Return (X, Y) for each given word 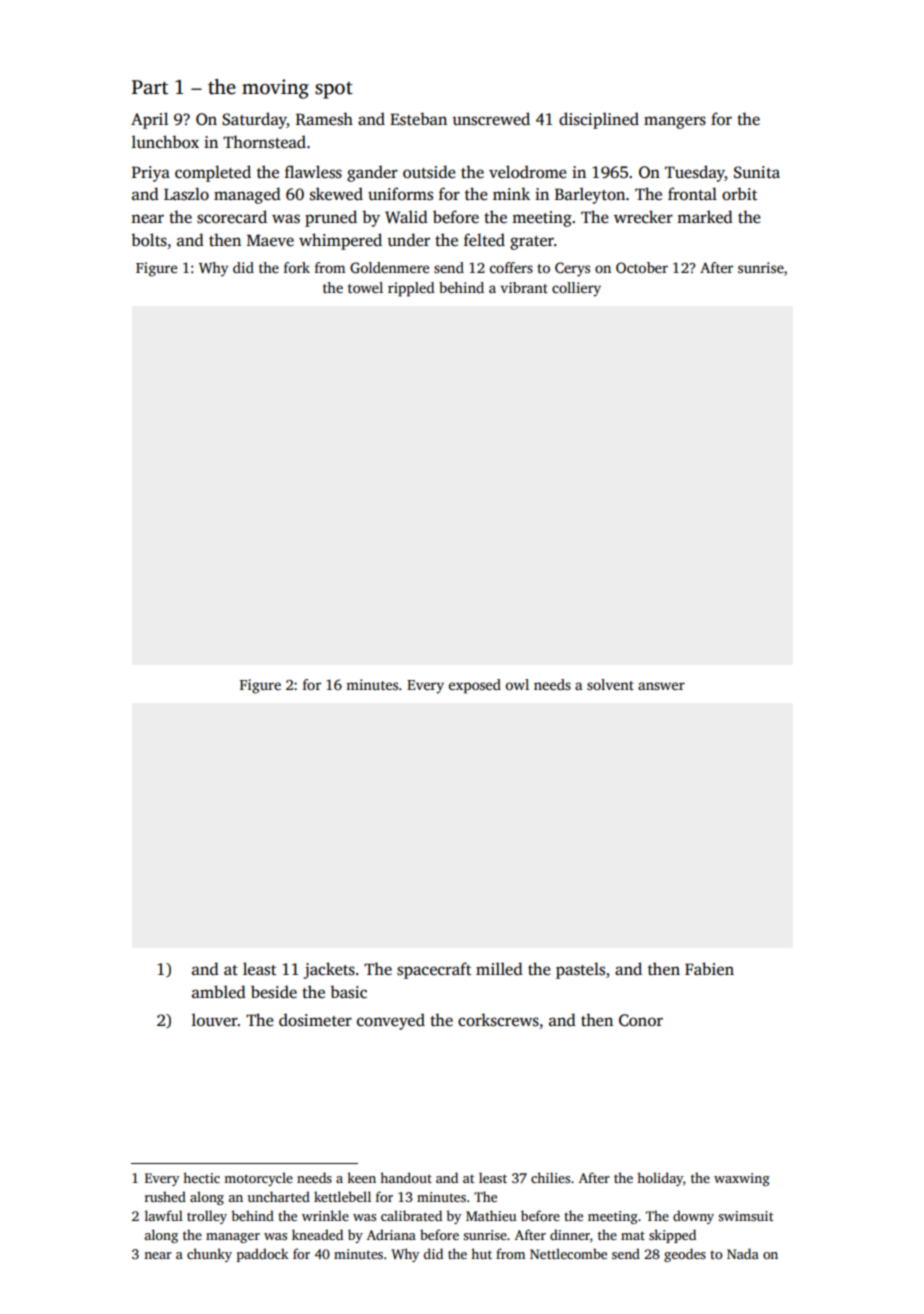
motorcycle (258, 1179)
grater (532, 243)
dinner (570, 1234)
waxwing (742, 1179)
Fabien (709, 969)
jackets (329, 970)
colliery (576, 289)
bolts (149, 240)
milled (499, 969)
